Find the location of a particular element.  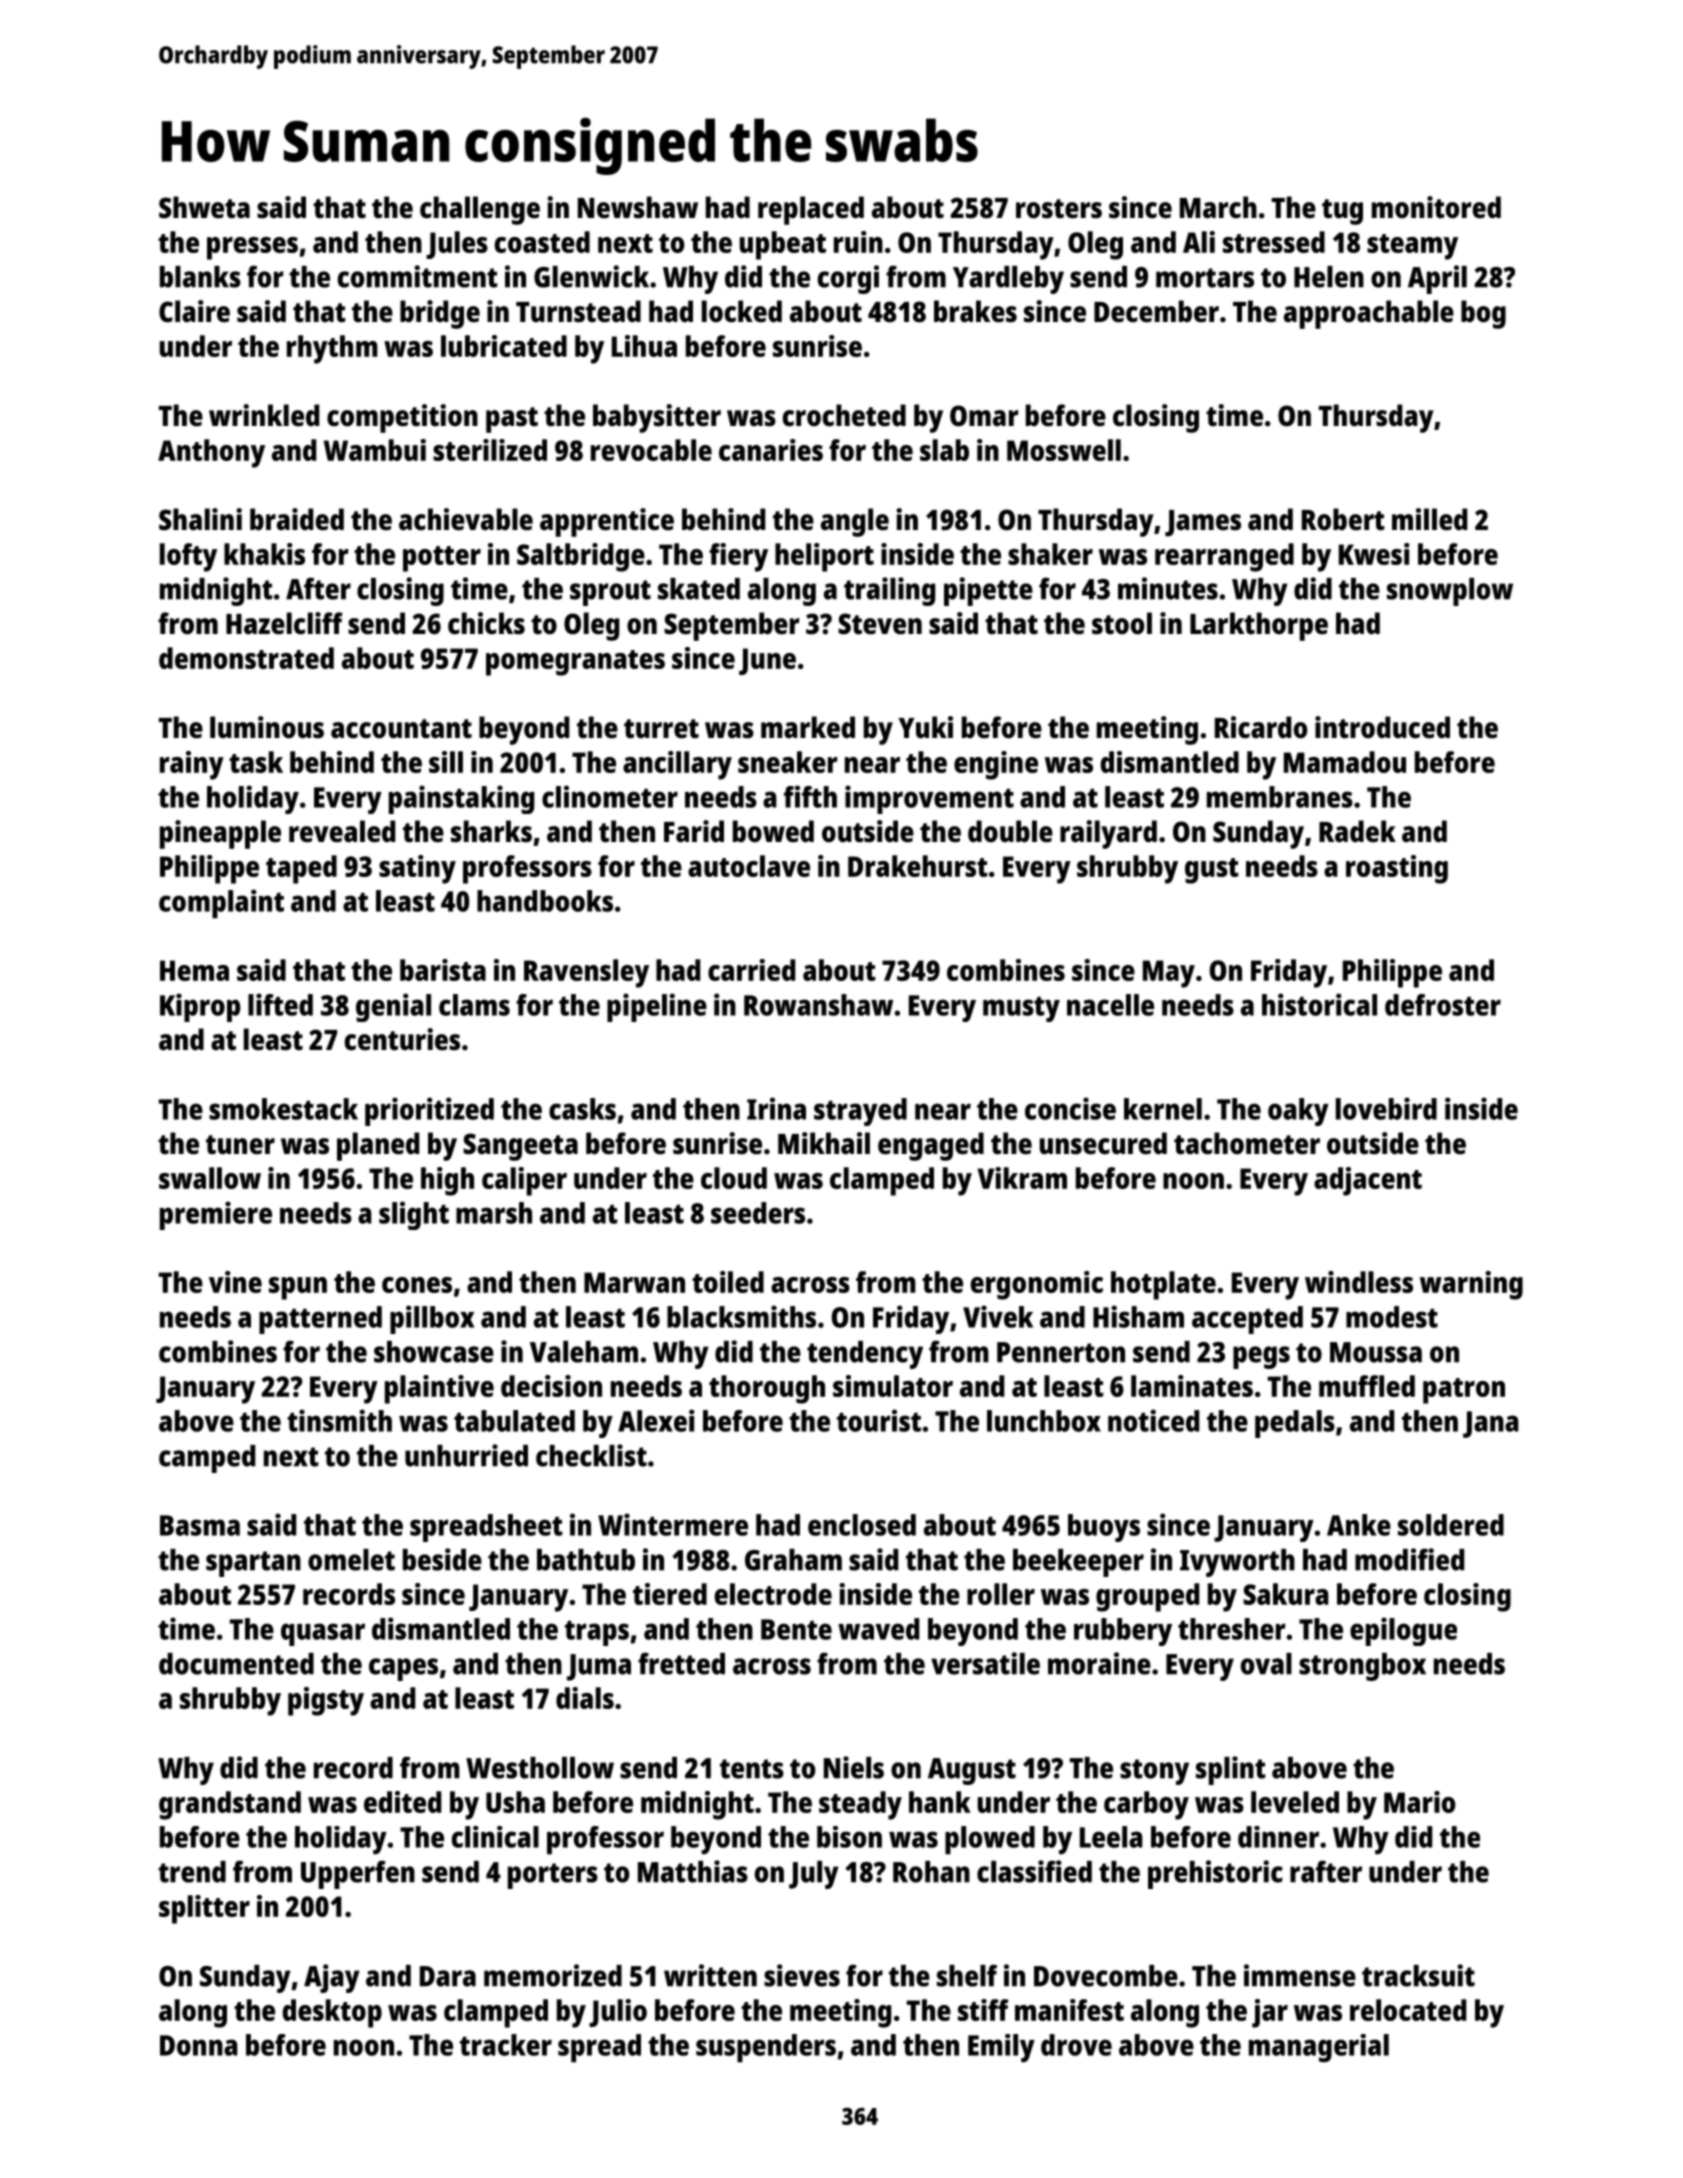

epilogue is located at coordinates (1403, 1631).
